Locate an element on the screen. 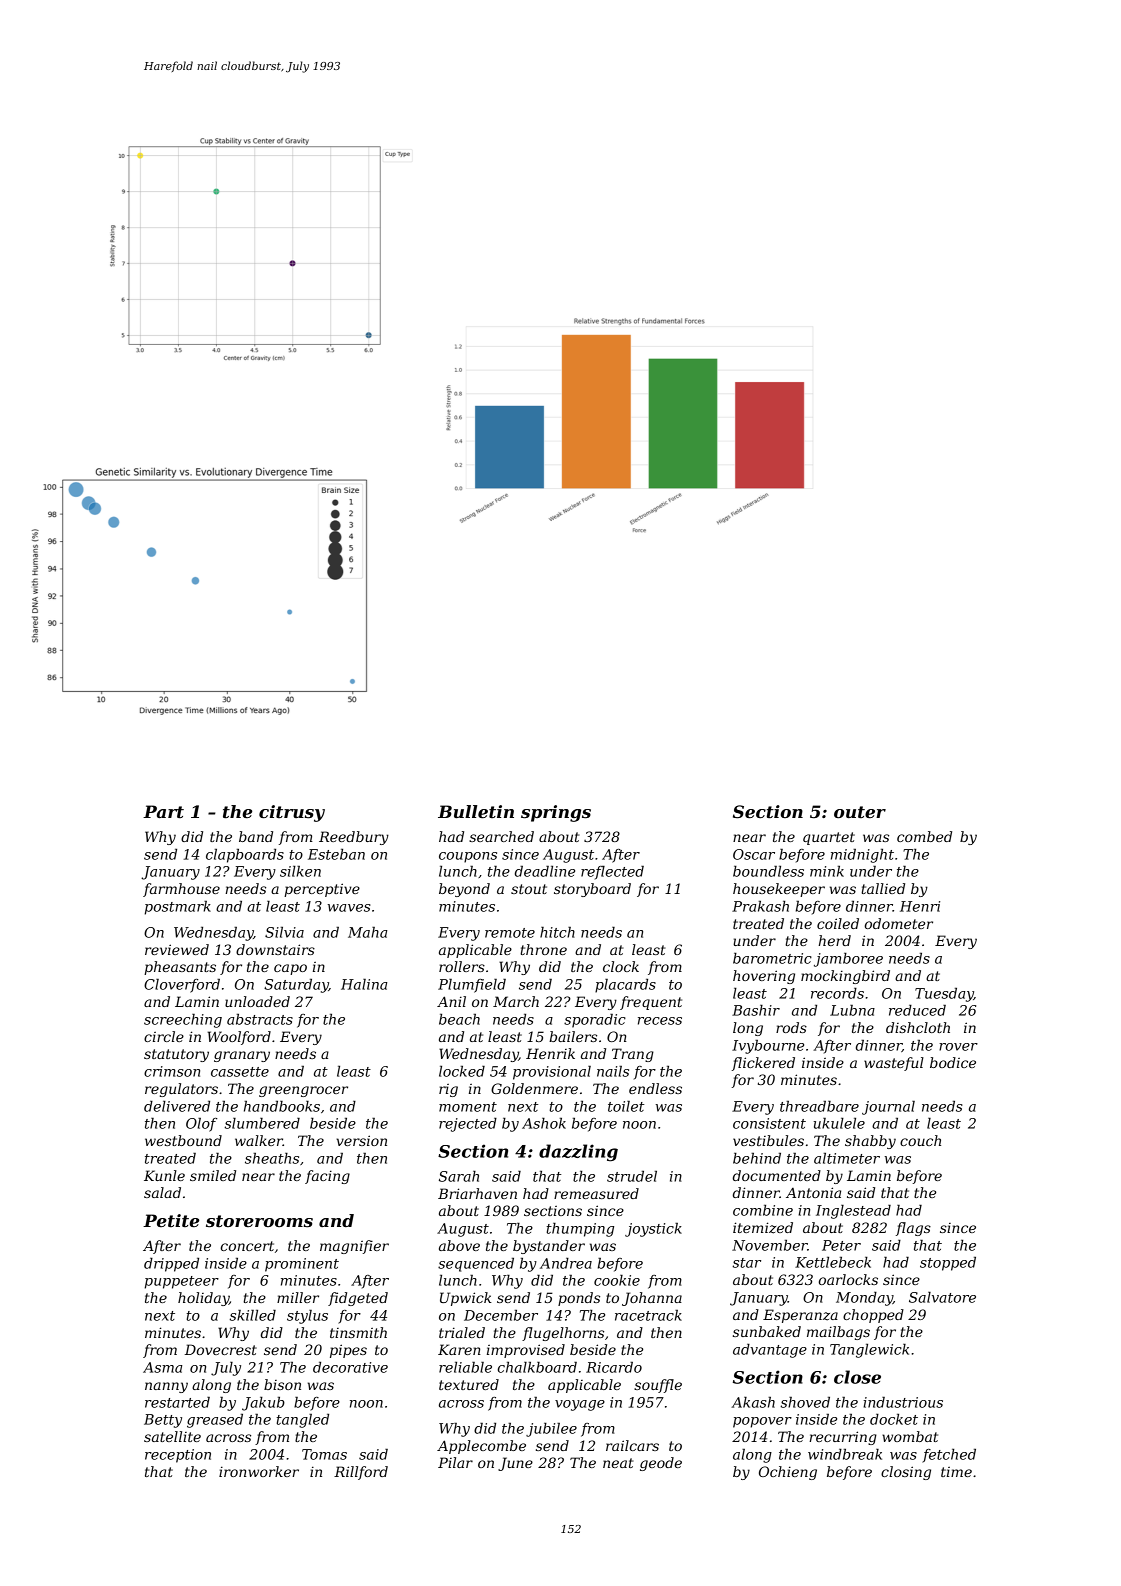 The image size is (1121, 1586). outer is located at coordinates (860, 812).
